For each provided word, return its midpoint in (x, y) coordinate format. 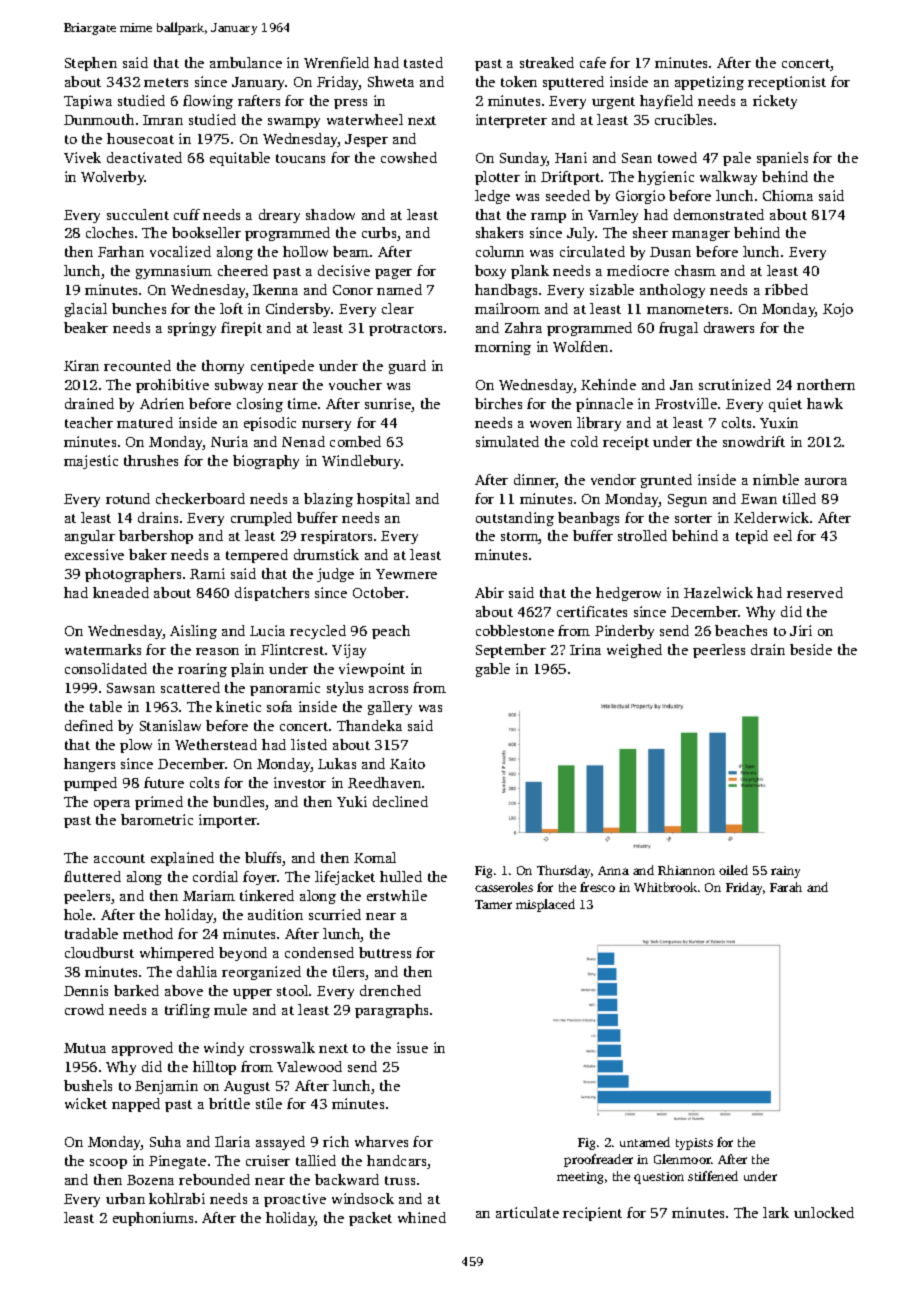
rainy (785, 872)
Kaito (407, 763)
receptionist (787, 83)
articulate (527, 1212)
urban (125, 1198)
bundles (239, 803)
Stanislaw (170, 725)
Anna (613, 870)
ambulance (246, 62)
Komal (375, 857)
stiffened (713, 1176)
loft (231, 308)
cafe (593, 62)
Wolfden (580, 346)
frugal (678, 329)
